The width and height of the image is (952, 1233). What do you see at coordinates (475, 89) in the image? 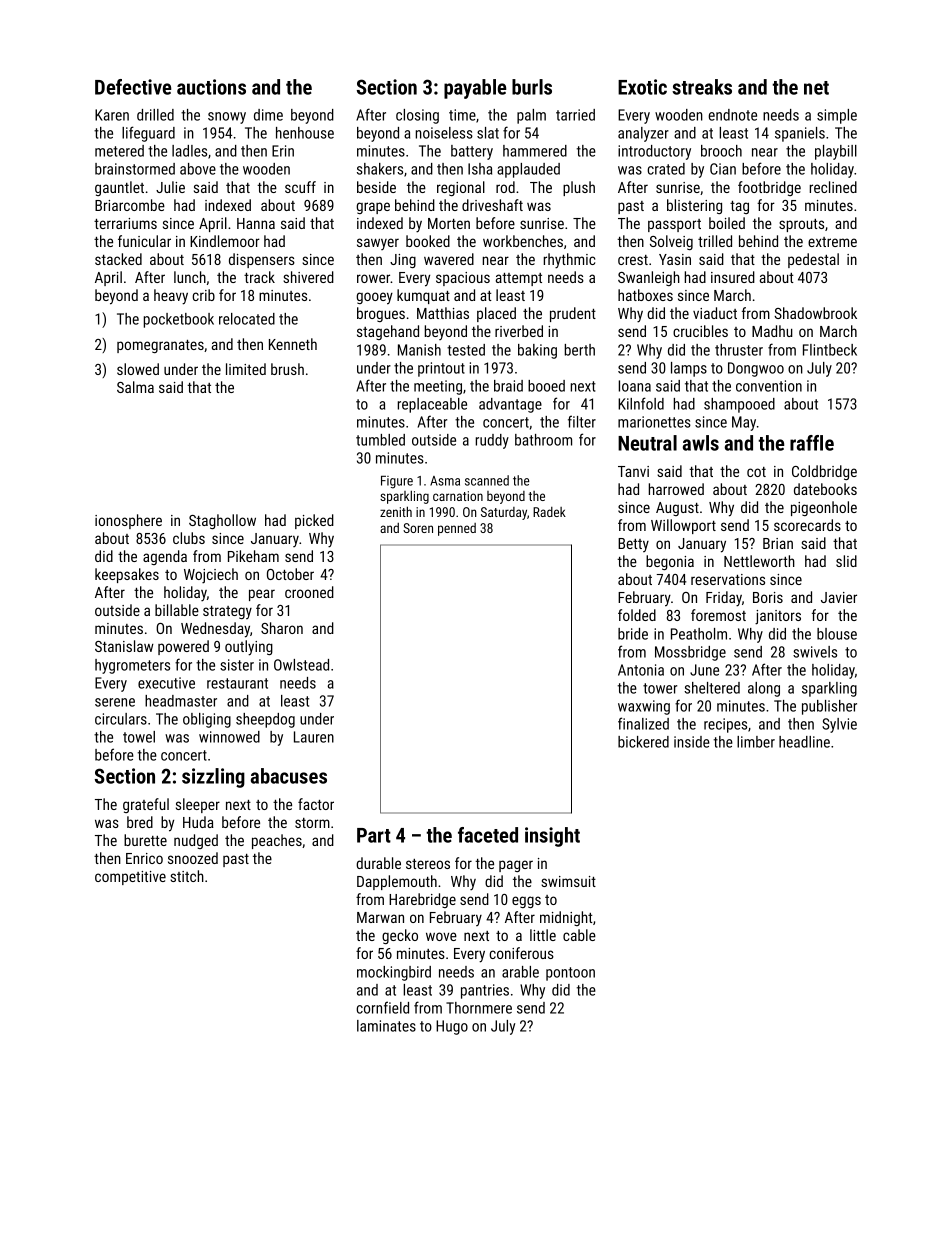
I see `payable` at bounding box center [475, 89].
